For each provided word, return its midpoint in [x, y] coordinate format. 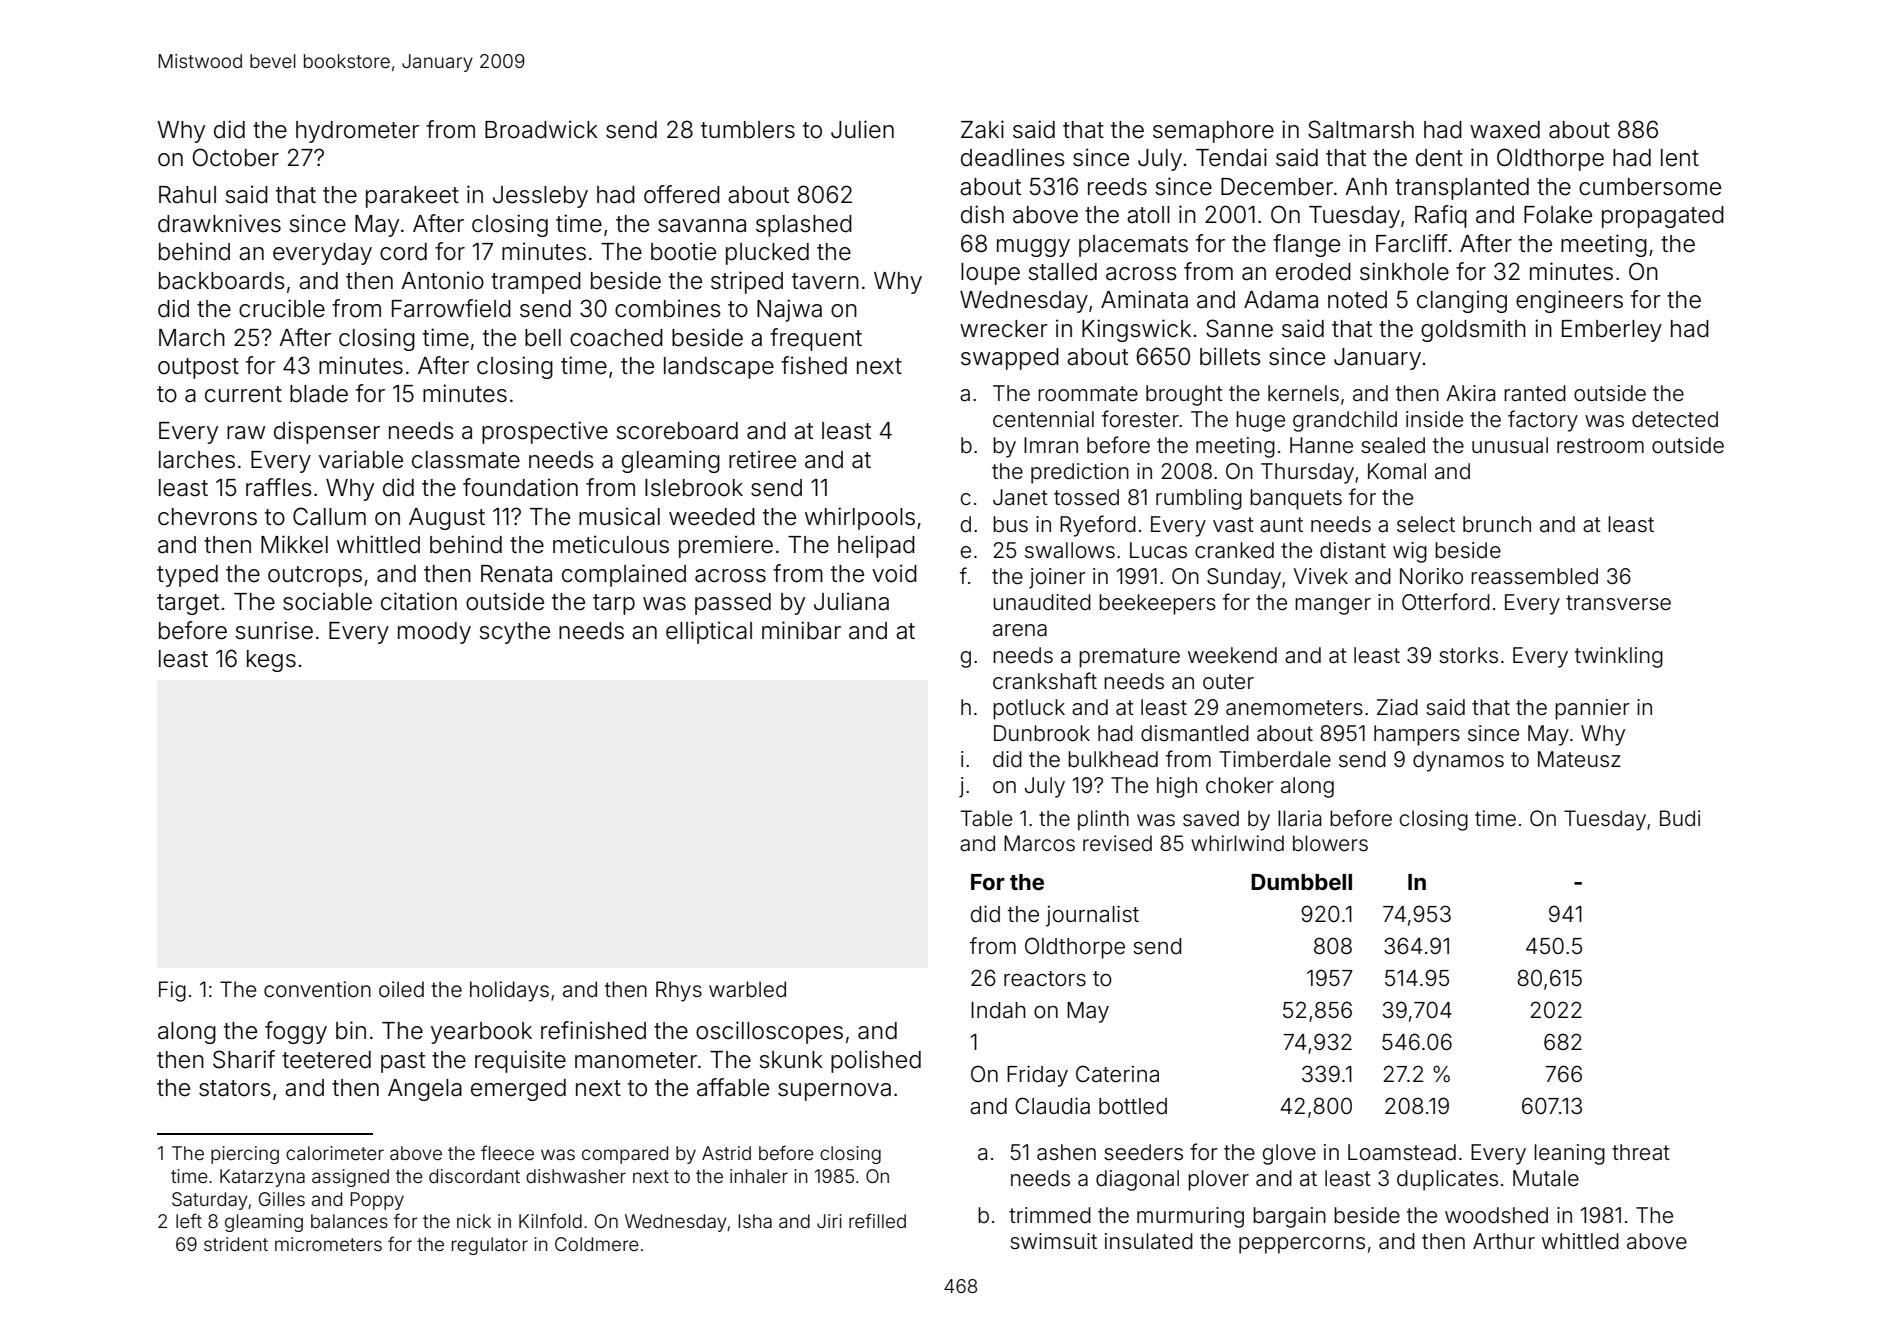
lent [1680, 158]
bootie [683, 251]
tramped [536, 283]
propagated [1663, 217]
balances [349, 1221]
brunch [1497, 524]
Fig [172, 991]
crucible [282, 308]
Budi [1680, 818]
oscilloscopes [769, 1032]
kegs [271, 661]
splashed [804, 226]
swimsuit [1053, 1241]
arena [1020, 630]
